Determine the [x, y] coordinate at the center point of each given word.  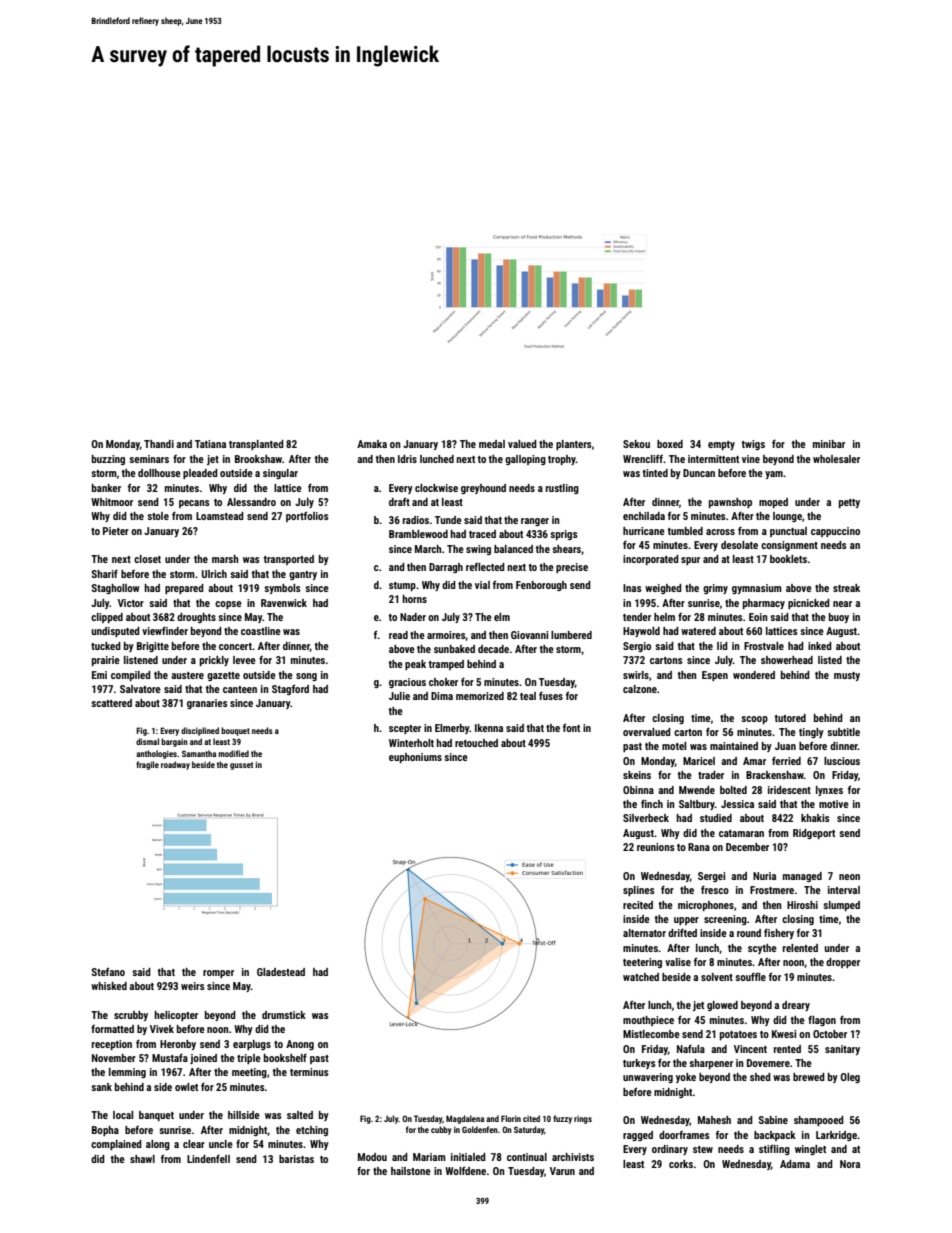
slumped [841, 906]
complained [116, 1145]
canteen [240, 689]
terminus [309, 1072]
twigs [753, 445]
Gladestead [281, 972]
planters [574, 445]
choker [443, 682]
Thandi [159, 444]
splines [639, 891]
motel [674, 746]
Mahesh [714, 1120]
